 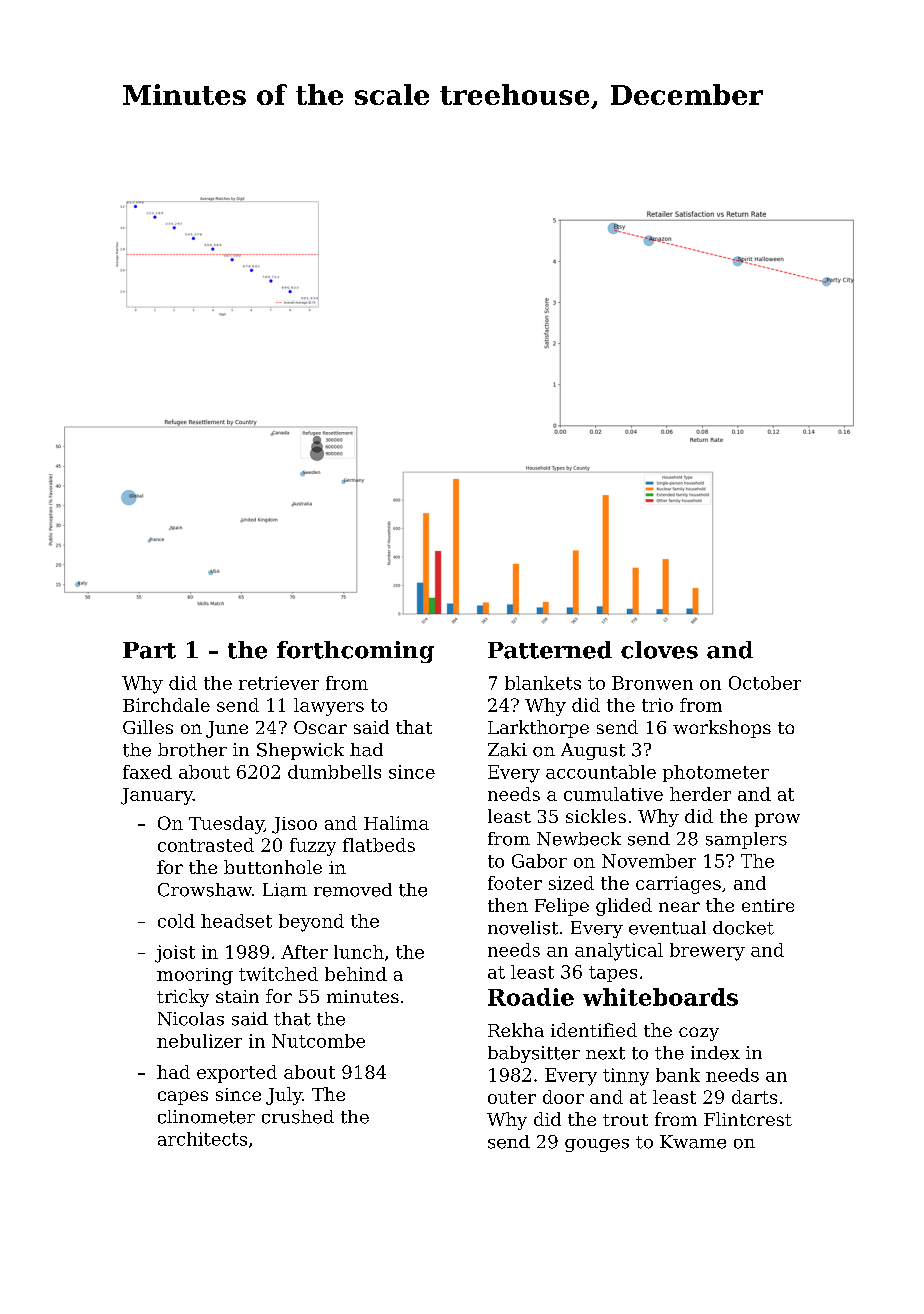 What do you see at coordinates (754, 1097) in the page?
I see `darts` at bounding box center [754, 1097].
